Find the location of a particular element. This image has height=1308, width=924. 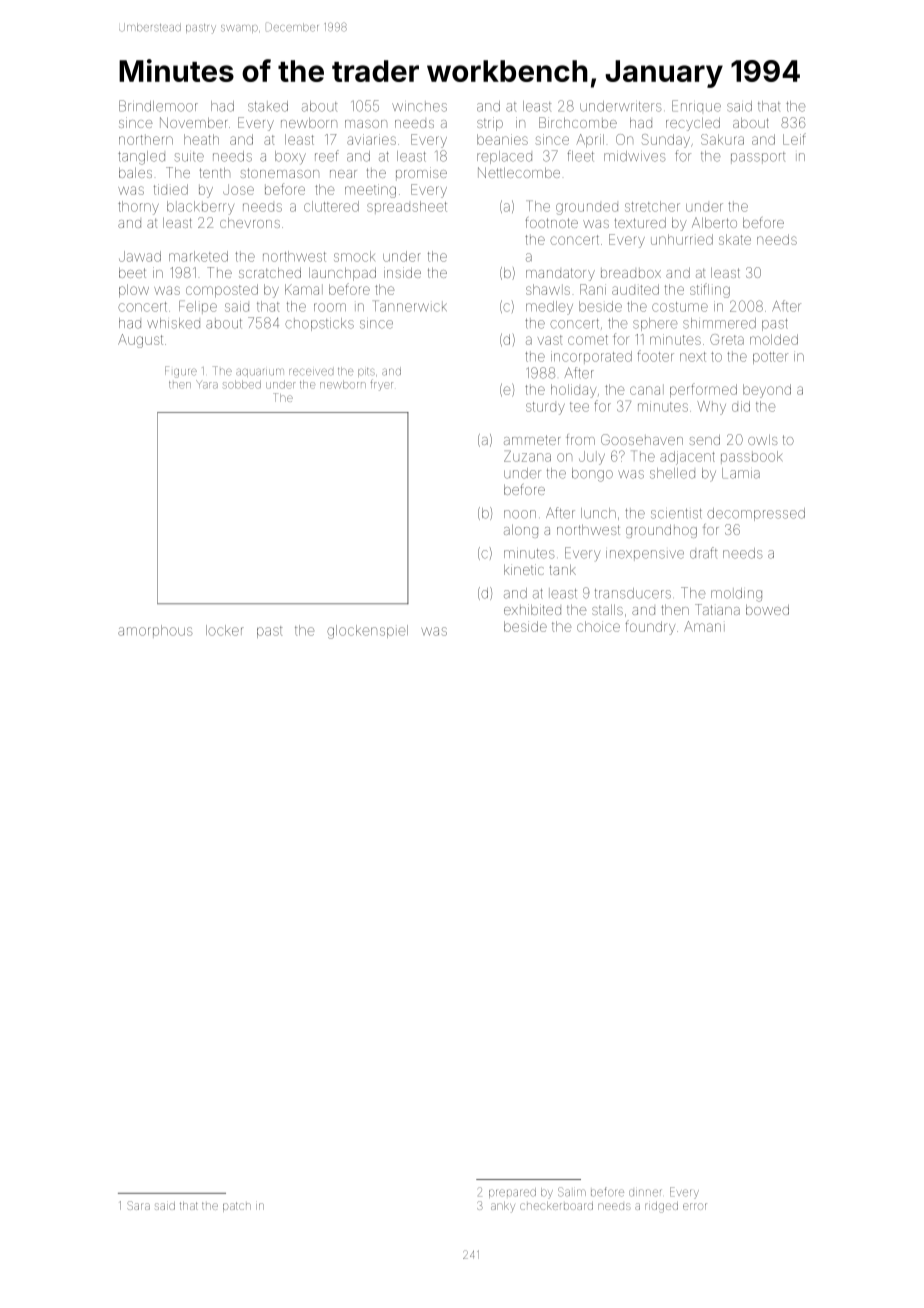

prepared is located at coordinates (512, 1193).
